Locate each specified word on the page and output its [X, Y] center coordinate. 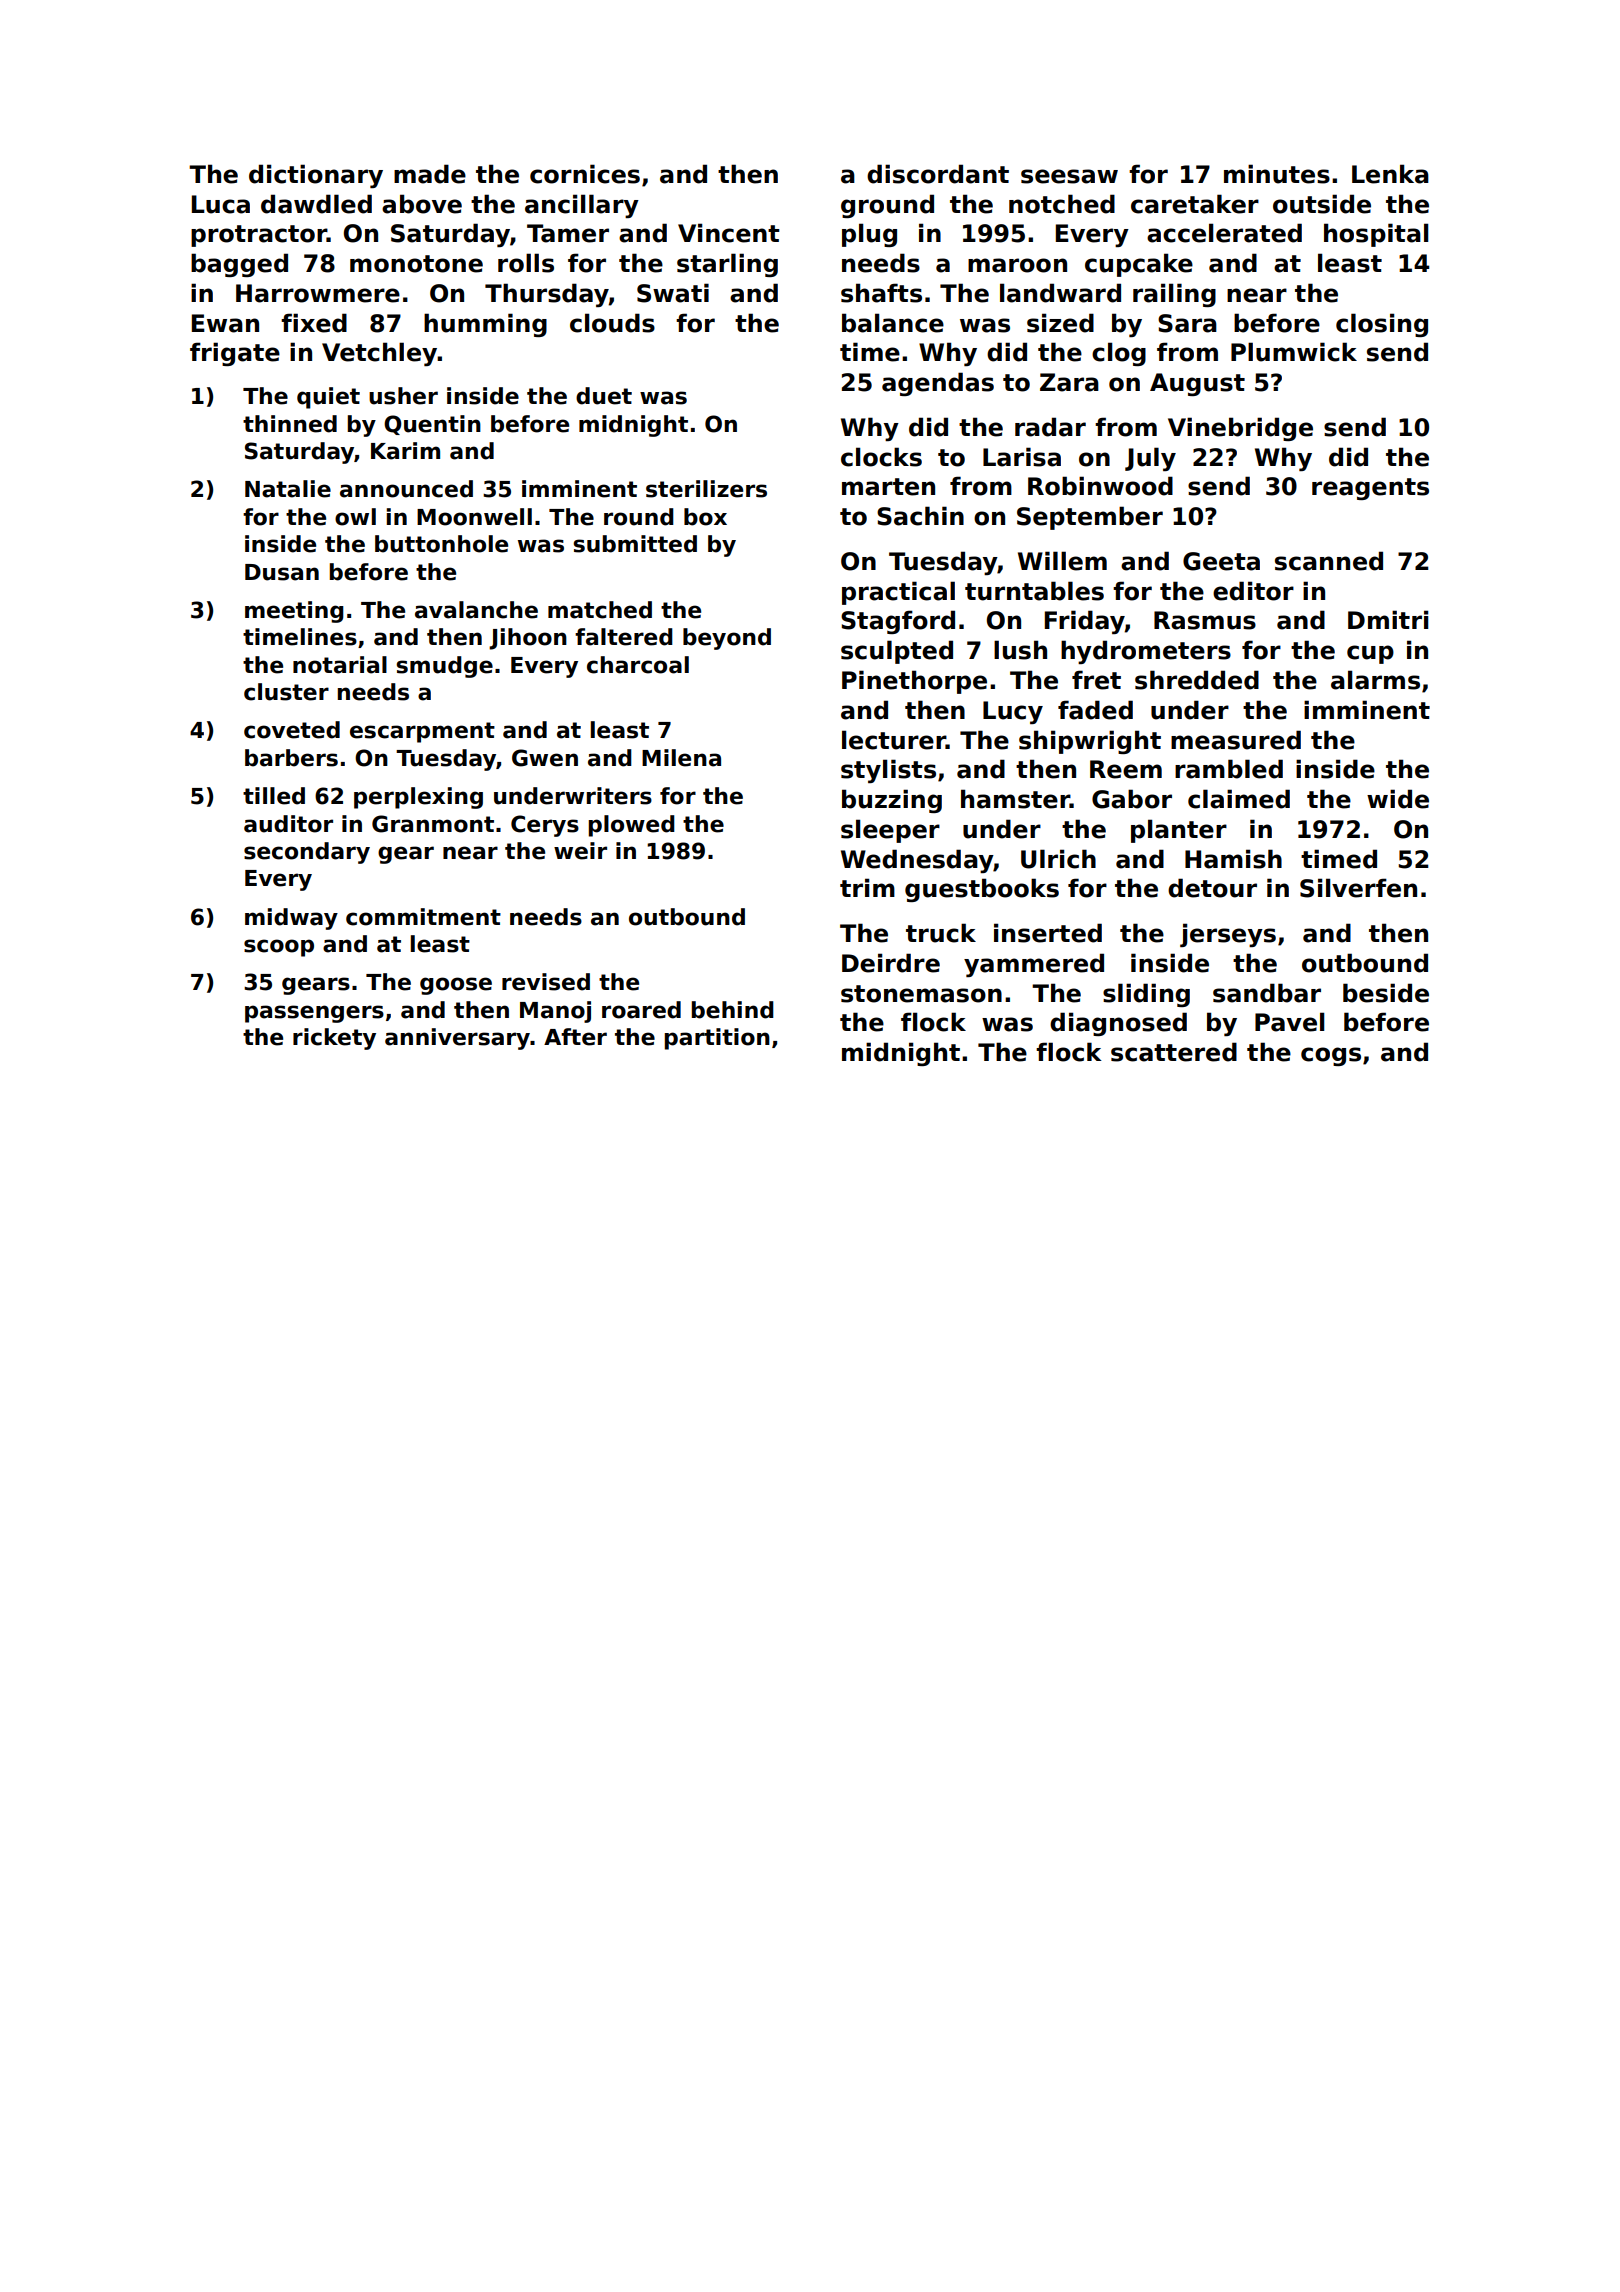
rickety [334, 1039]
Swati [673, 293]
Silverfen [1358, 888]
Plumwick [1294, 352]
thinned [290, 424]
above [422, 204]
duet [604, 396]
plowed [632, 826]
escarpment [422, 732]
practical [898, 593]
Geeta [1221, 561]
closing [1382, 325]
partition [717, 1039]
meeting [294, 612]
